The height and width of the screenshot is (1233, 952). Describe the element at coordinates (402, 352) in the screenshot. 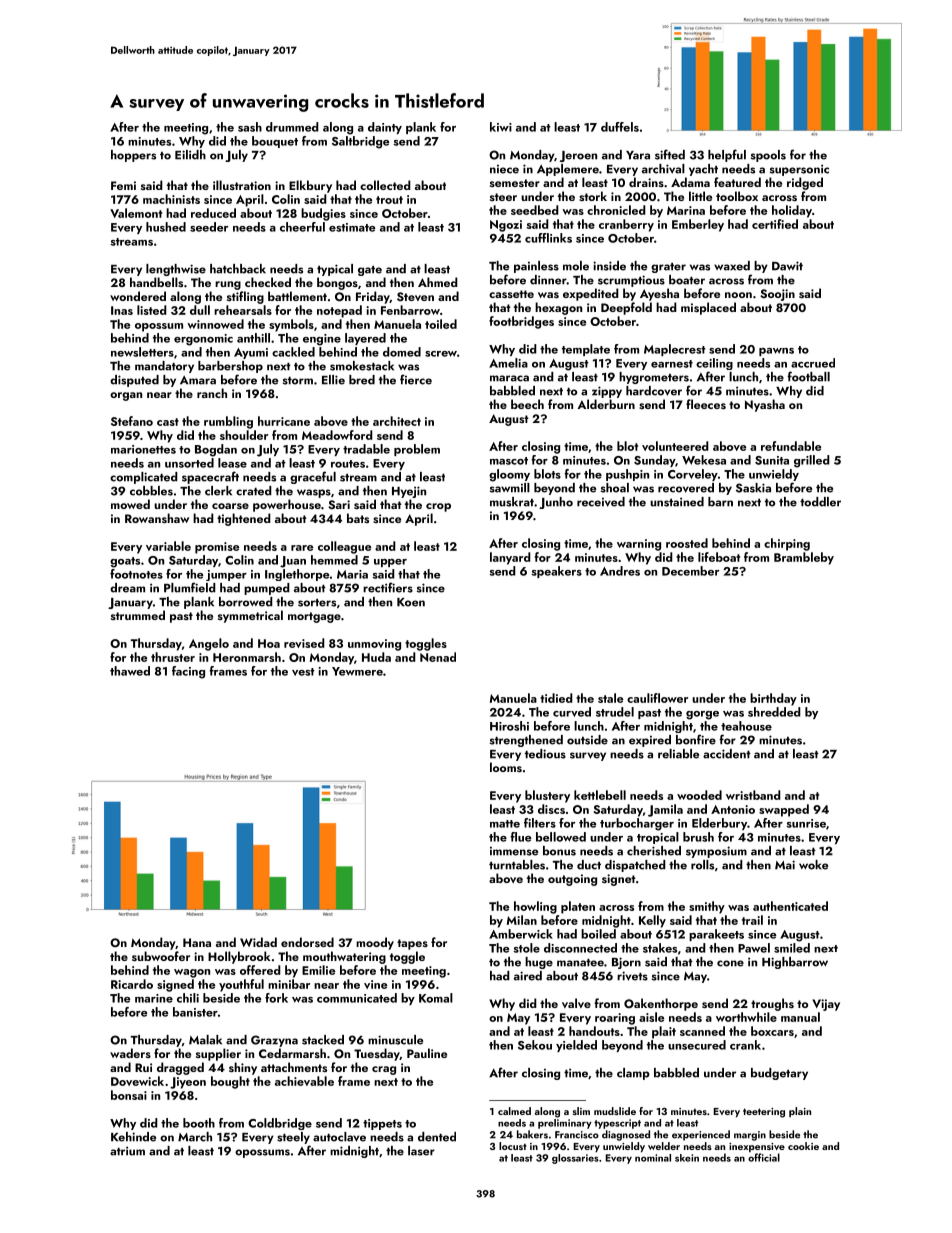

I see `domed` at that location.
